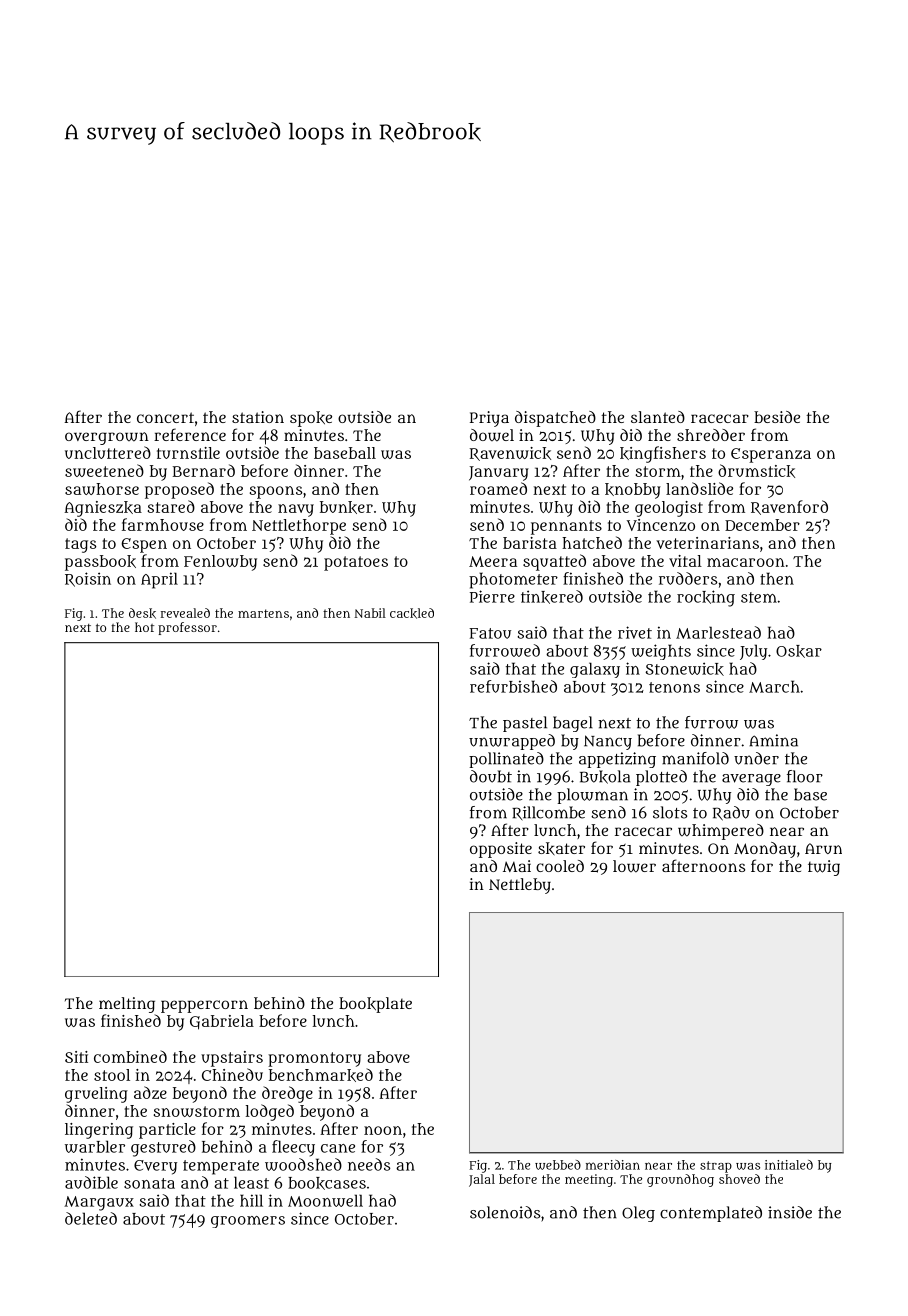 The width and height of the screenshot is (908, 1316). Describe the element at coordinates (188, 453) in the screenshot. I see `turnstile` at that location.
